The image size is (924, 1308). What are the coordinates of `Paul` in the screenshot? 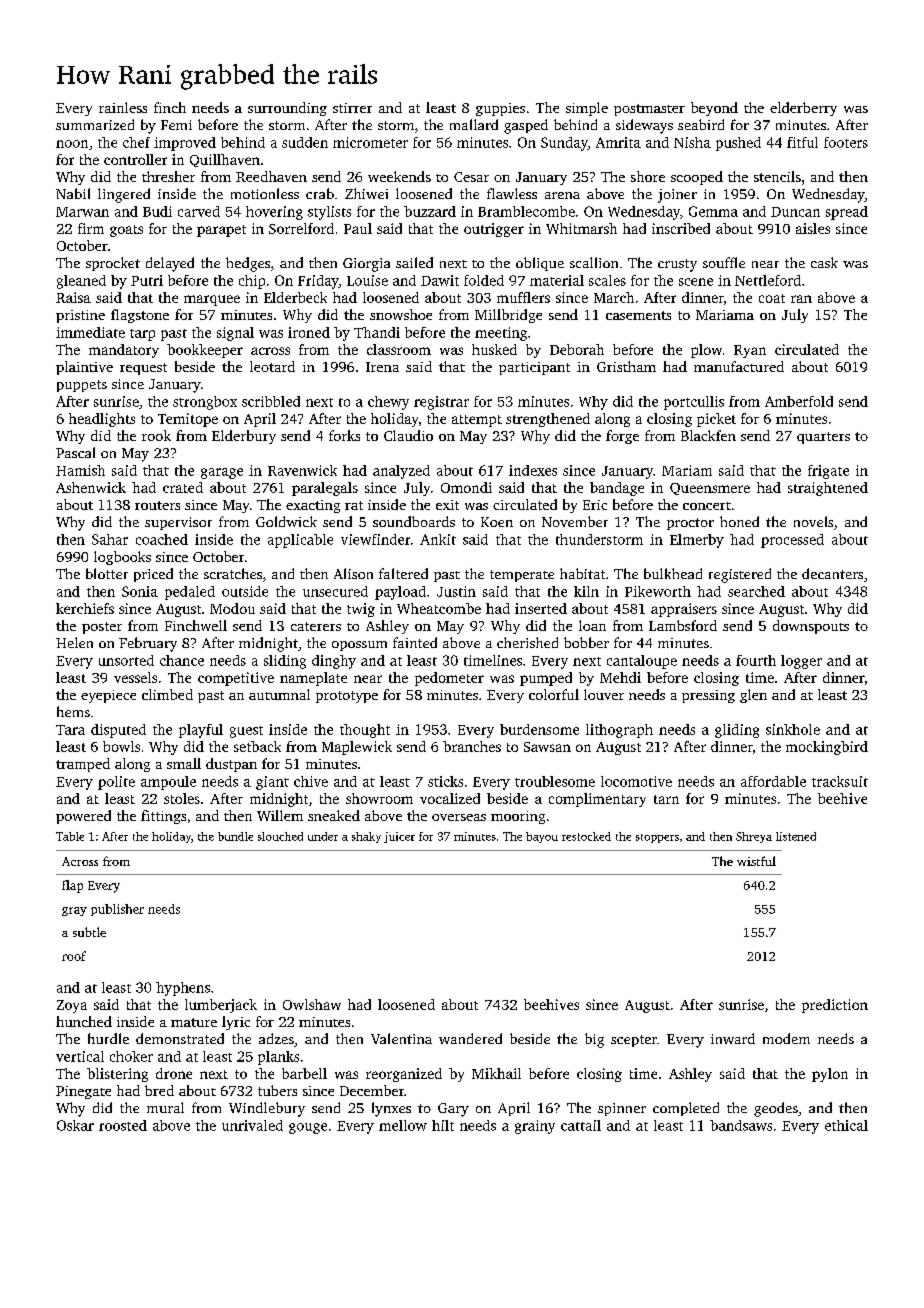 It's located at (358, 228).
